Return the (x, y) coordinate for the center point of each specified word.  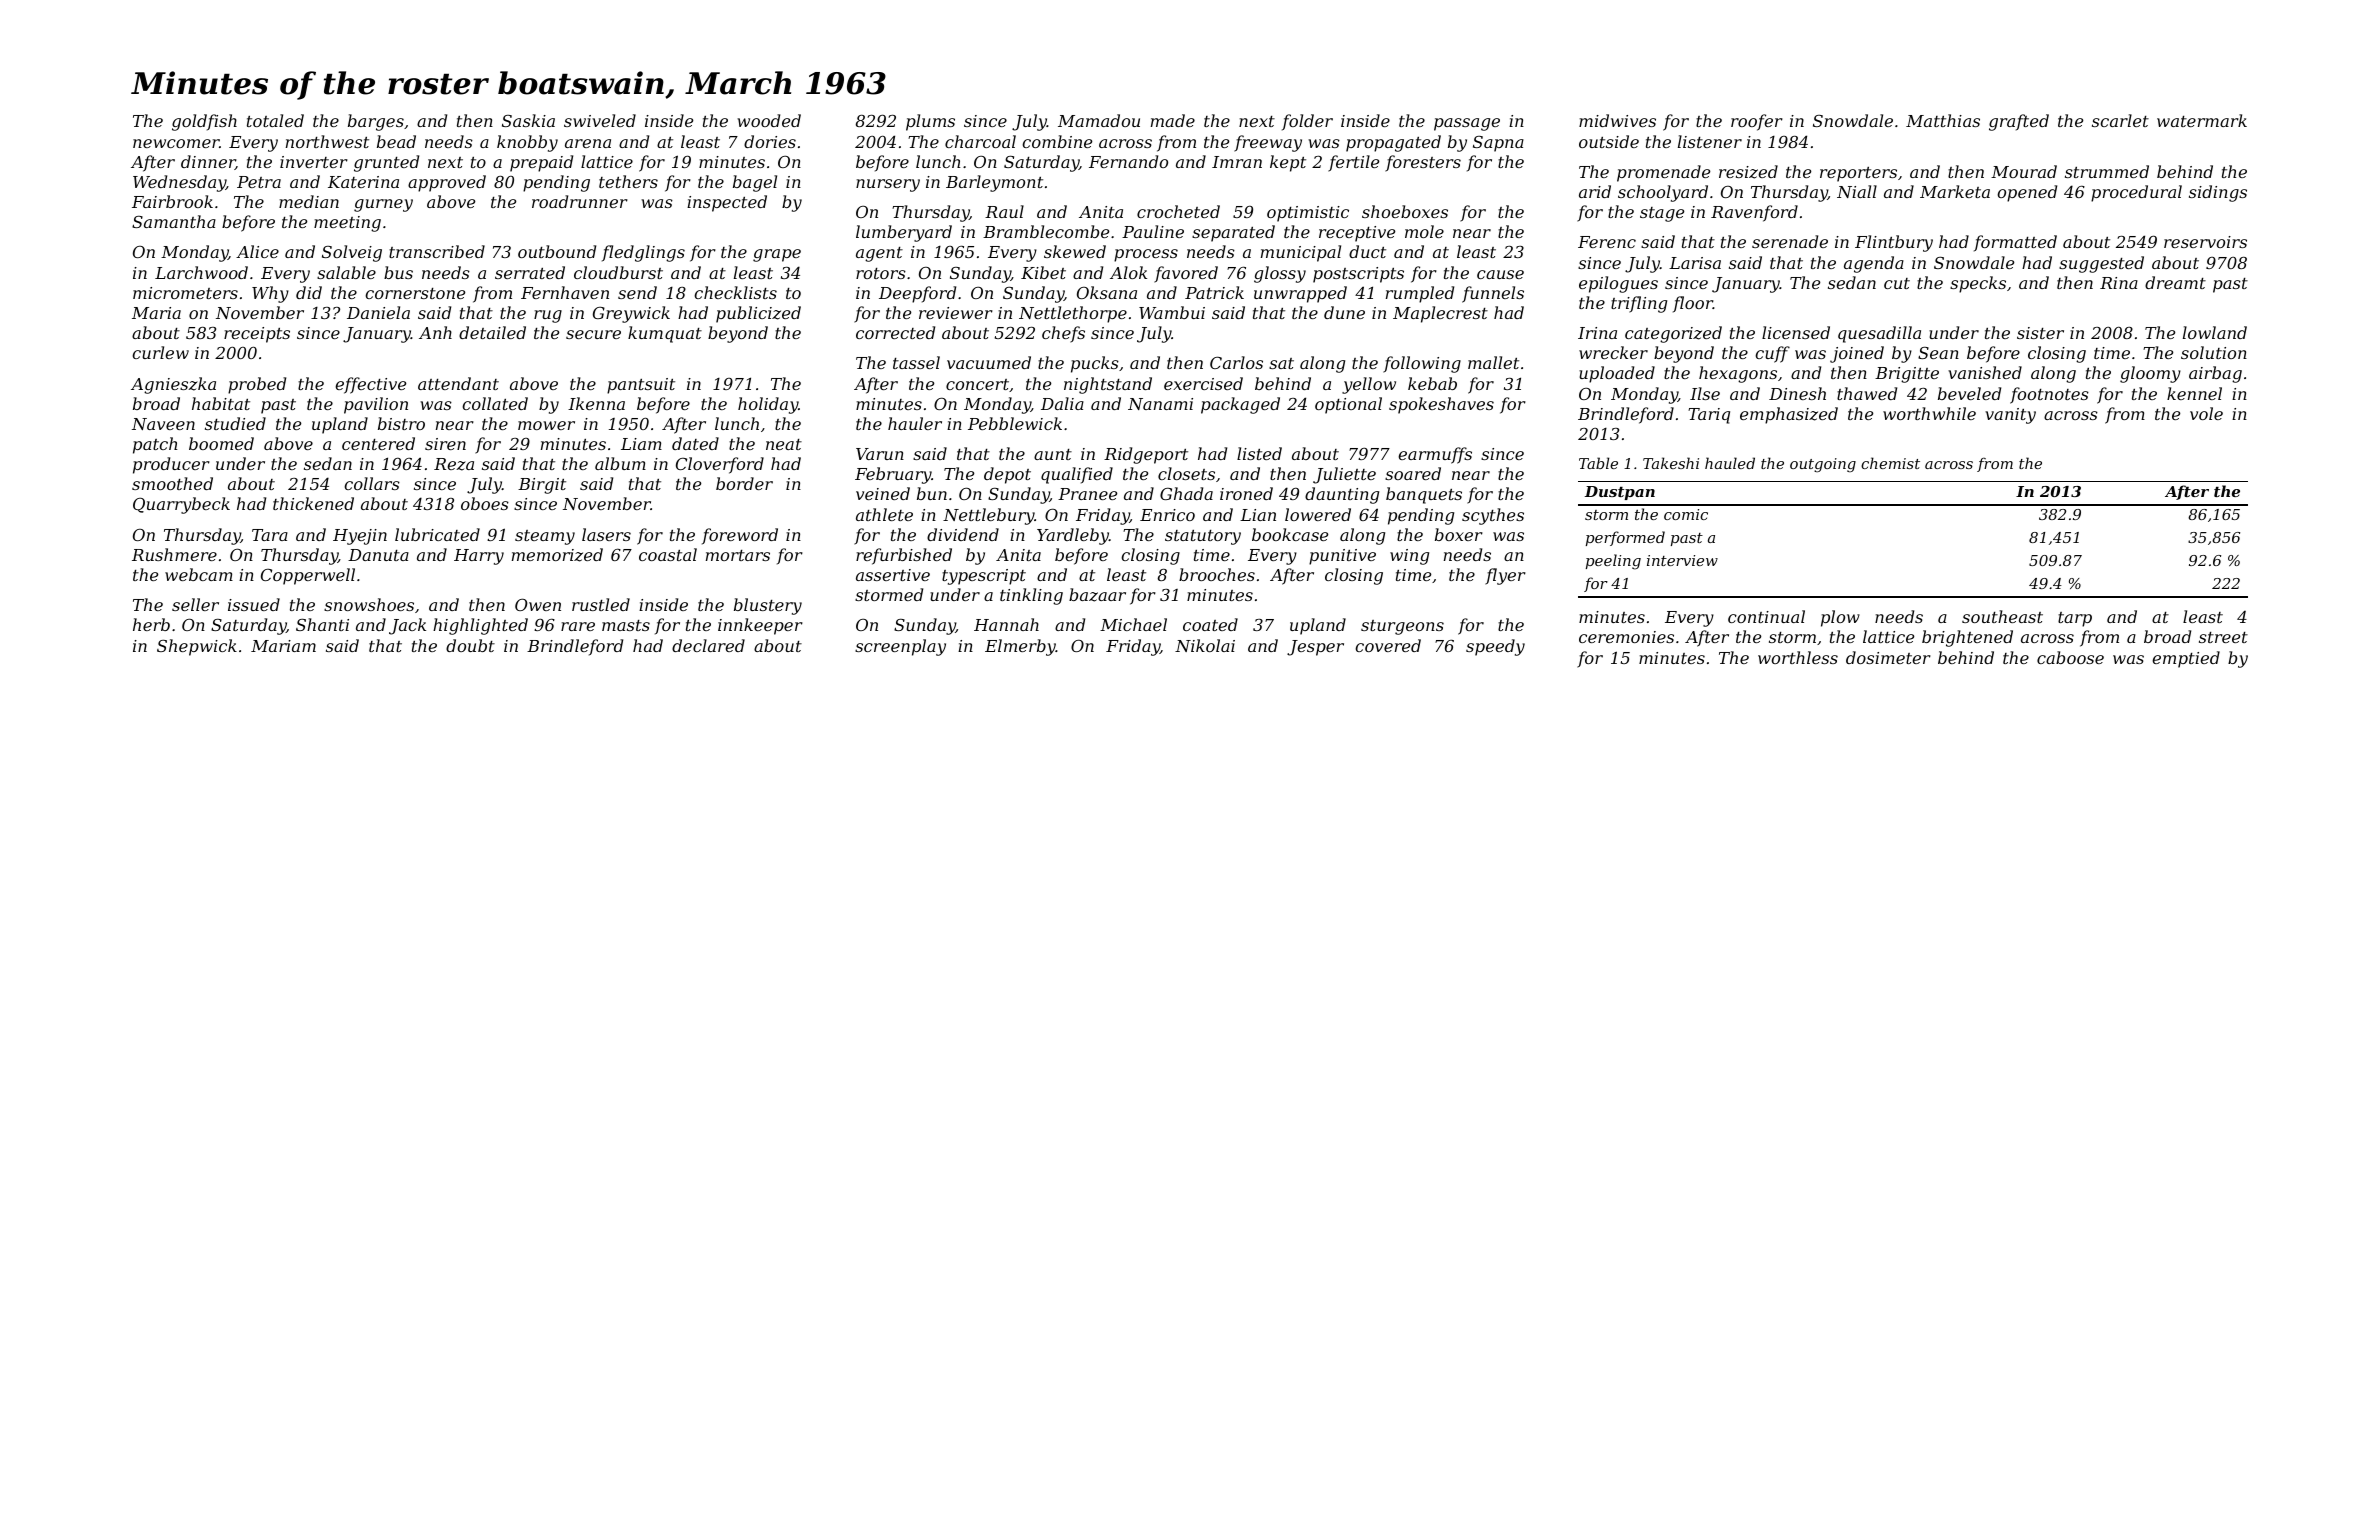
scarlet (2120, 120)
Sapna (1498, 144)
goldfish (204, 122)
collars (372, 483)
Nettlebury (989, 516)
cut (1897, 283)
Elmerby (1020, 647)
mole (1424, 231)
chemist (1890, 463)
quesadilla (1879, 334)
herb (151, 624)
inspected (727, 203)
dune (1344, 312)
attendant (458, 383)
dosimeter (1888, 657)
